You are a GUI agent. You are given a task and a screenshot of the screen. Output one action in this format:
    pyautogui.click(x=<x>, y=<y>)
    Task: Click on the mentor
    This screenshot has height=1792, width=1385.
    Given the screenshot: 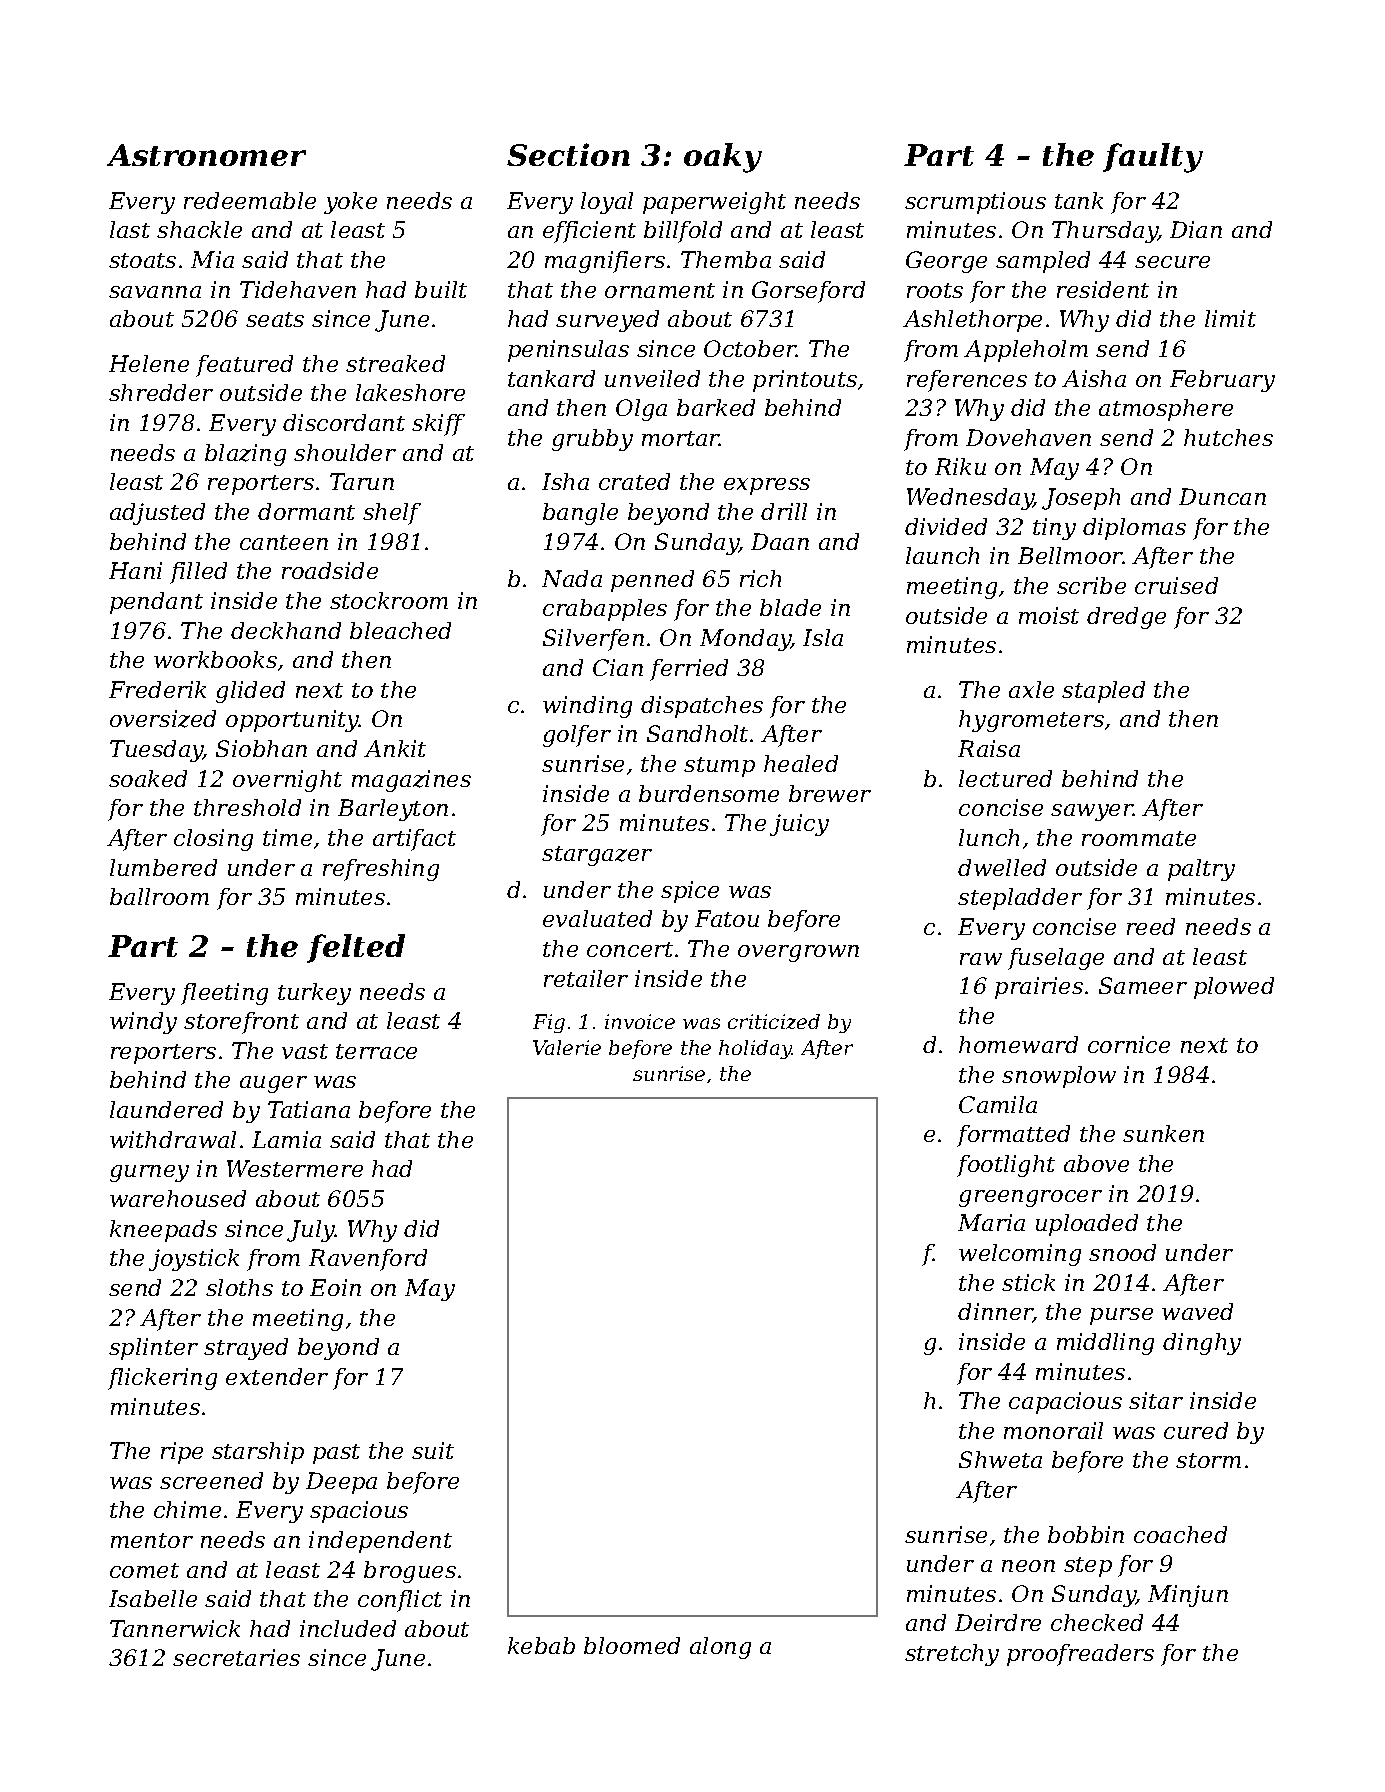 What is the action you would take?
    pyautogui.click(x=152, y=1540)
